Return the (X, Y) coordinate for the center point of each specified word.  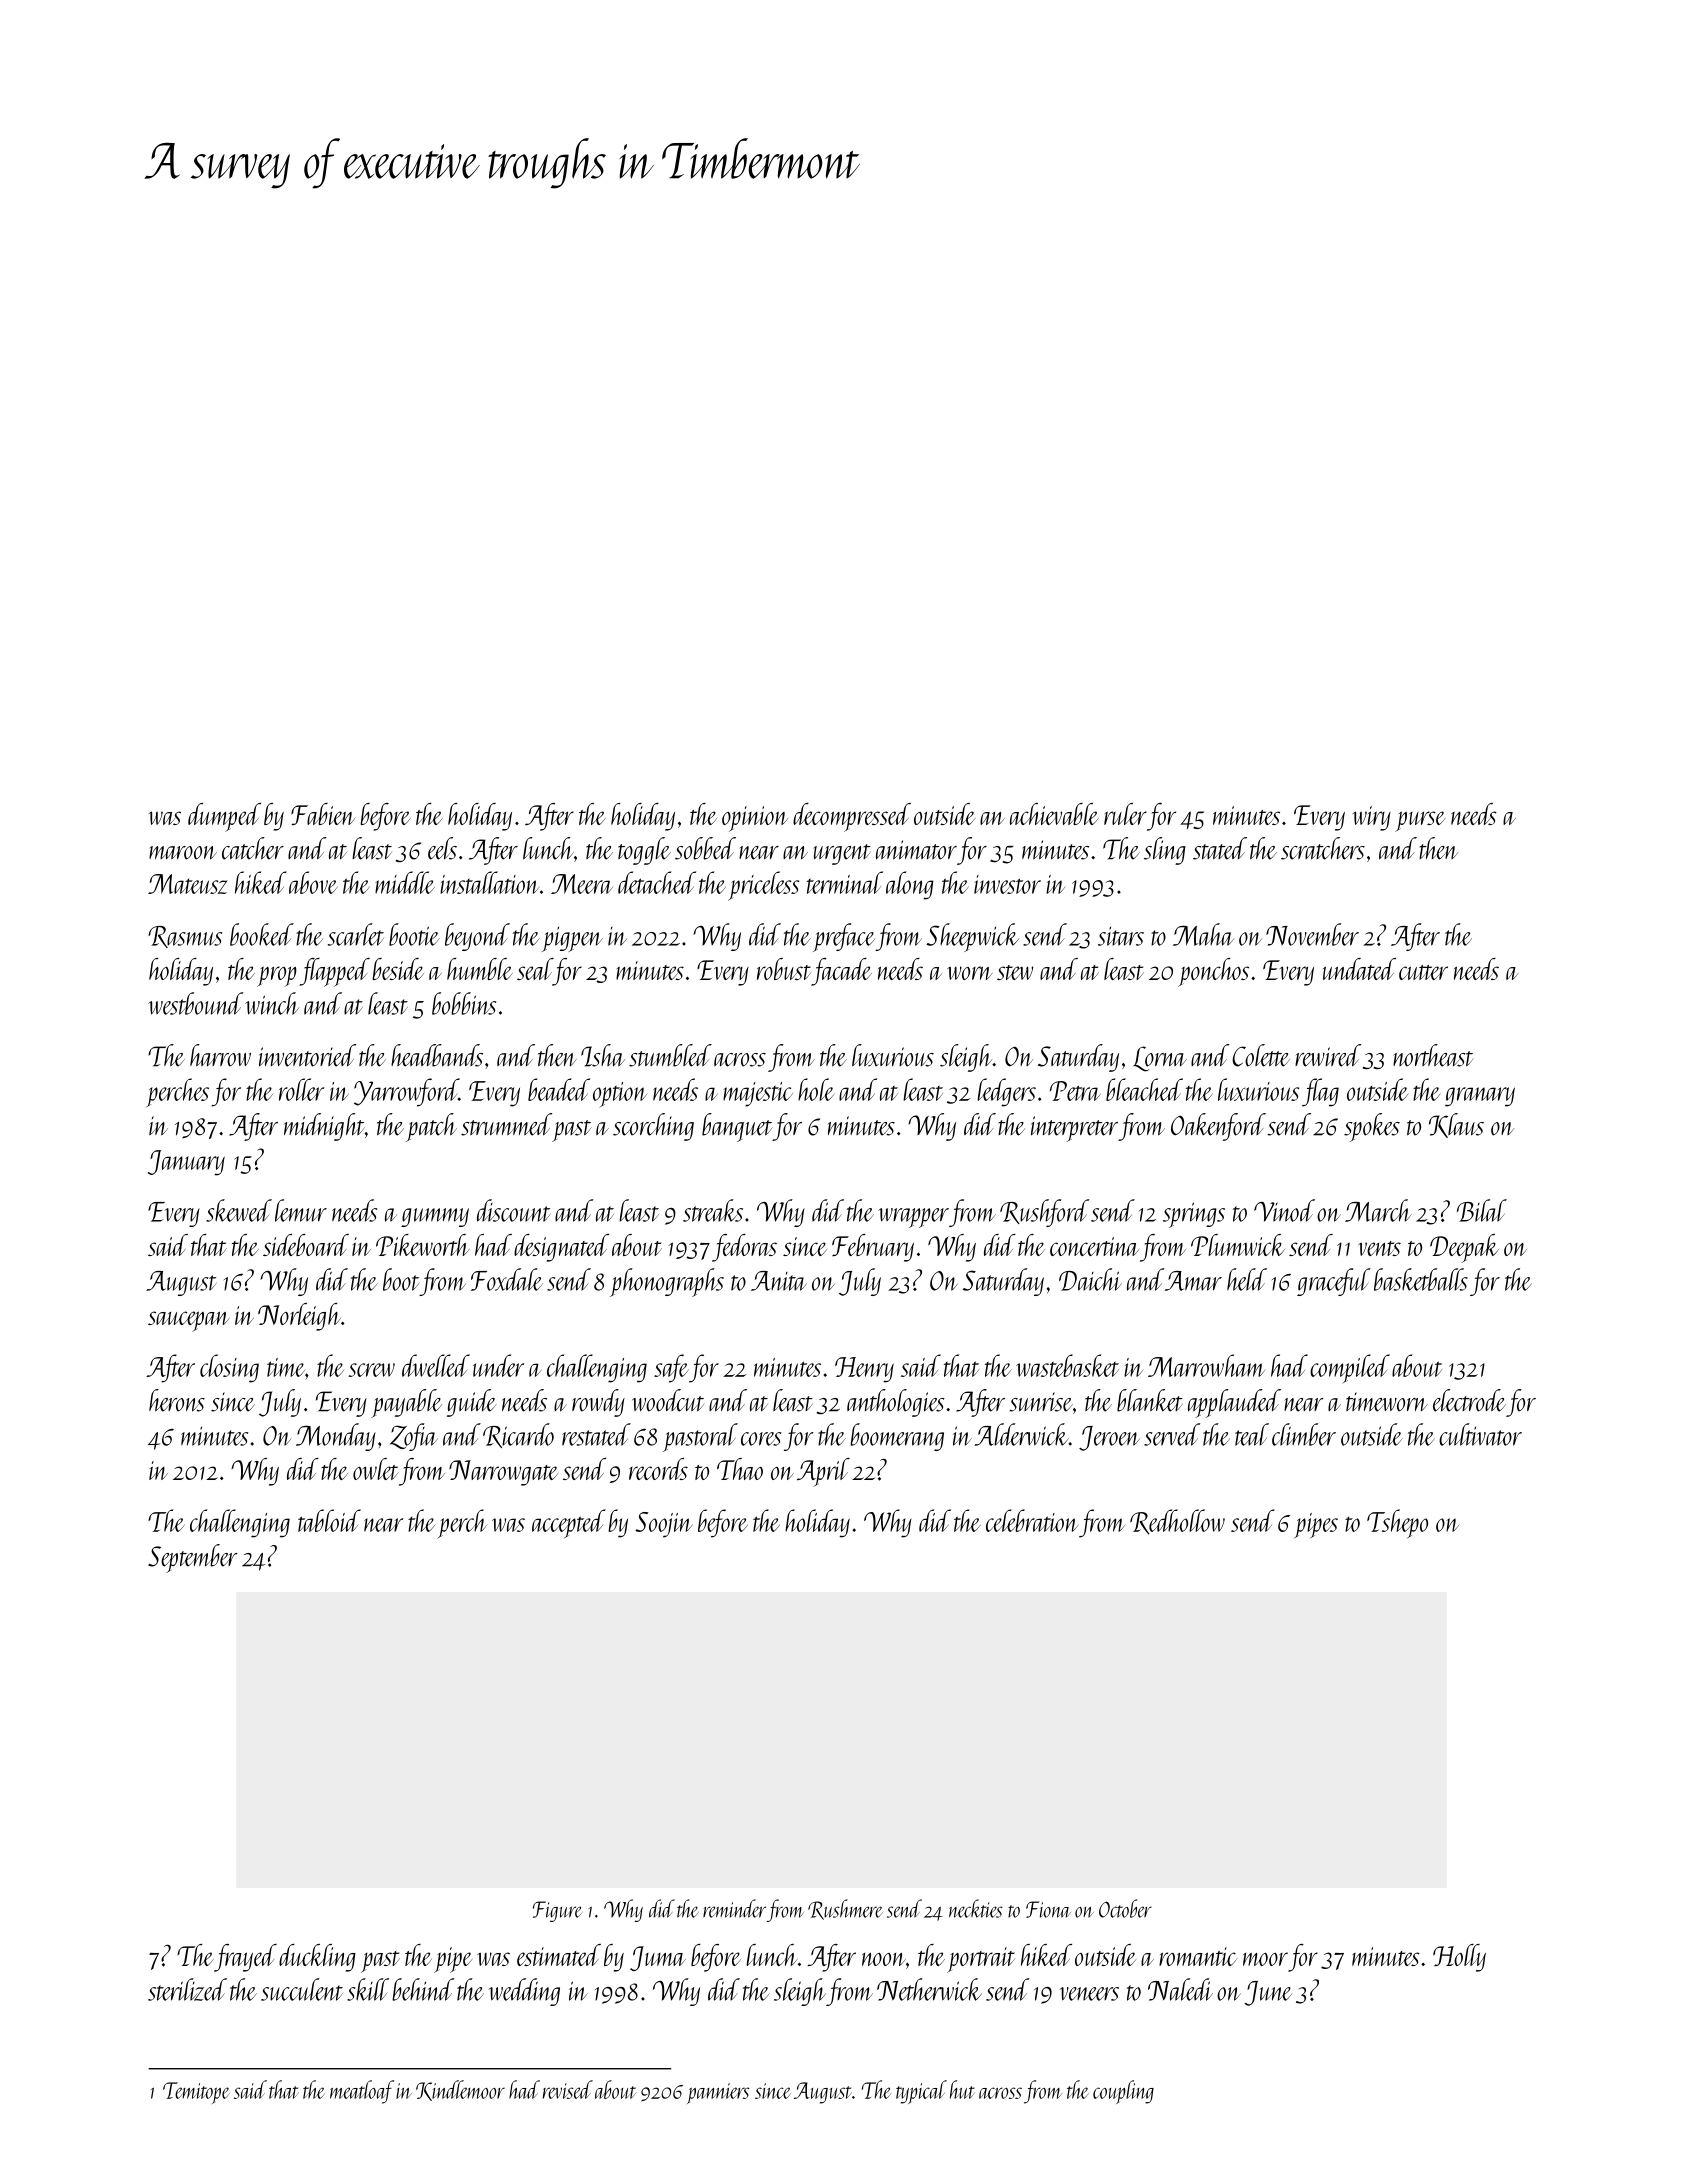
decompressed (852, 817)
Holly (1459, 1958)
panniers (718, 2093)
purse (1420, 821)
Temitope (196, 2093)
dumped (224, 817)
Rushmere (845, 1909)
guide (472, 1403)
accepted (569, 1523)
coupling (1123, 2092)
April (823, 1472)
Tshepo (1397, 1523)
